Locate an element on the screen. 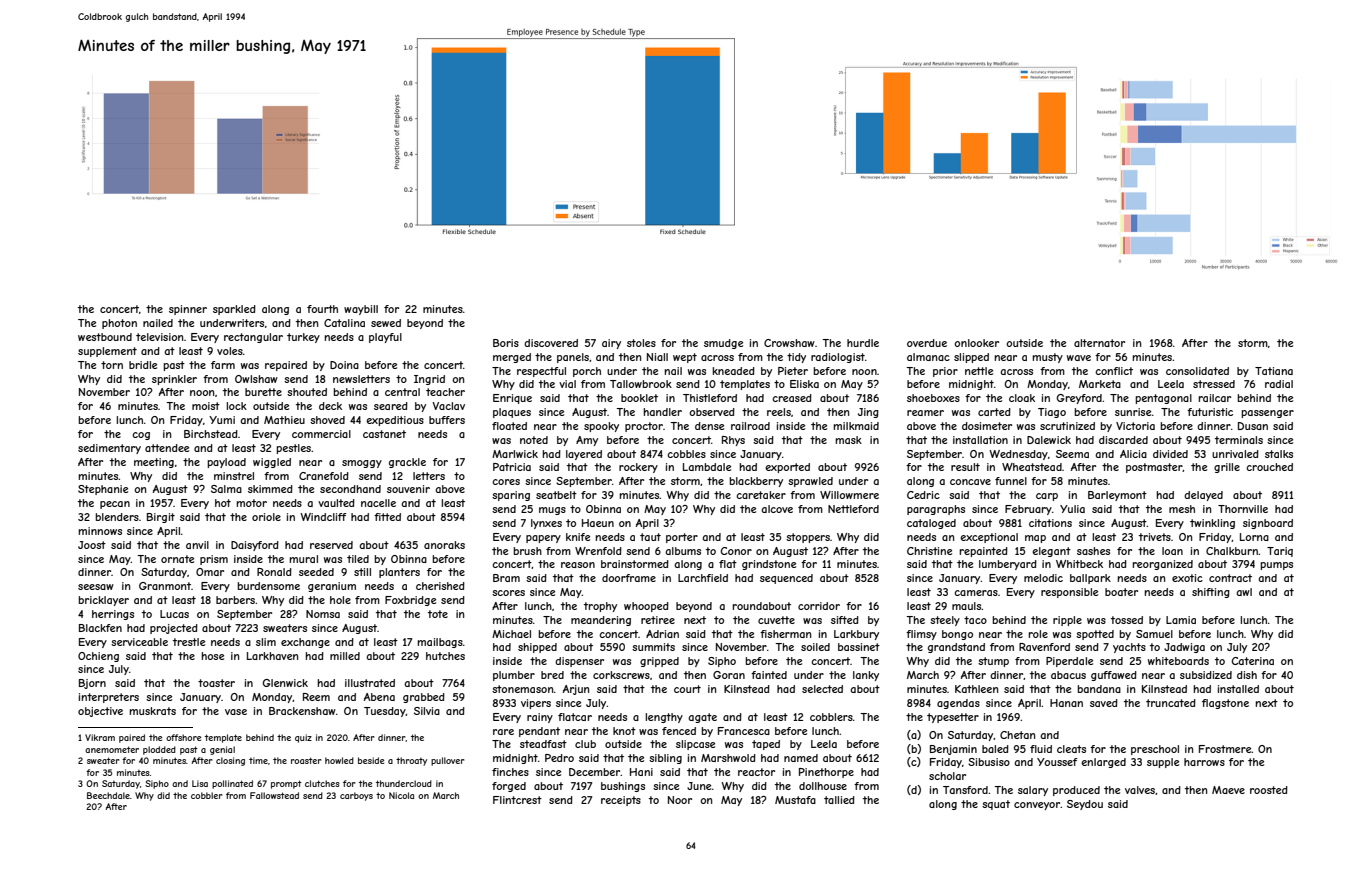 The image size is (1372, 887). mailbags is located at coordinates (440, 643).
